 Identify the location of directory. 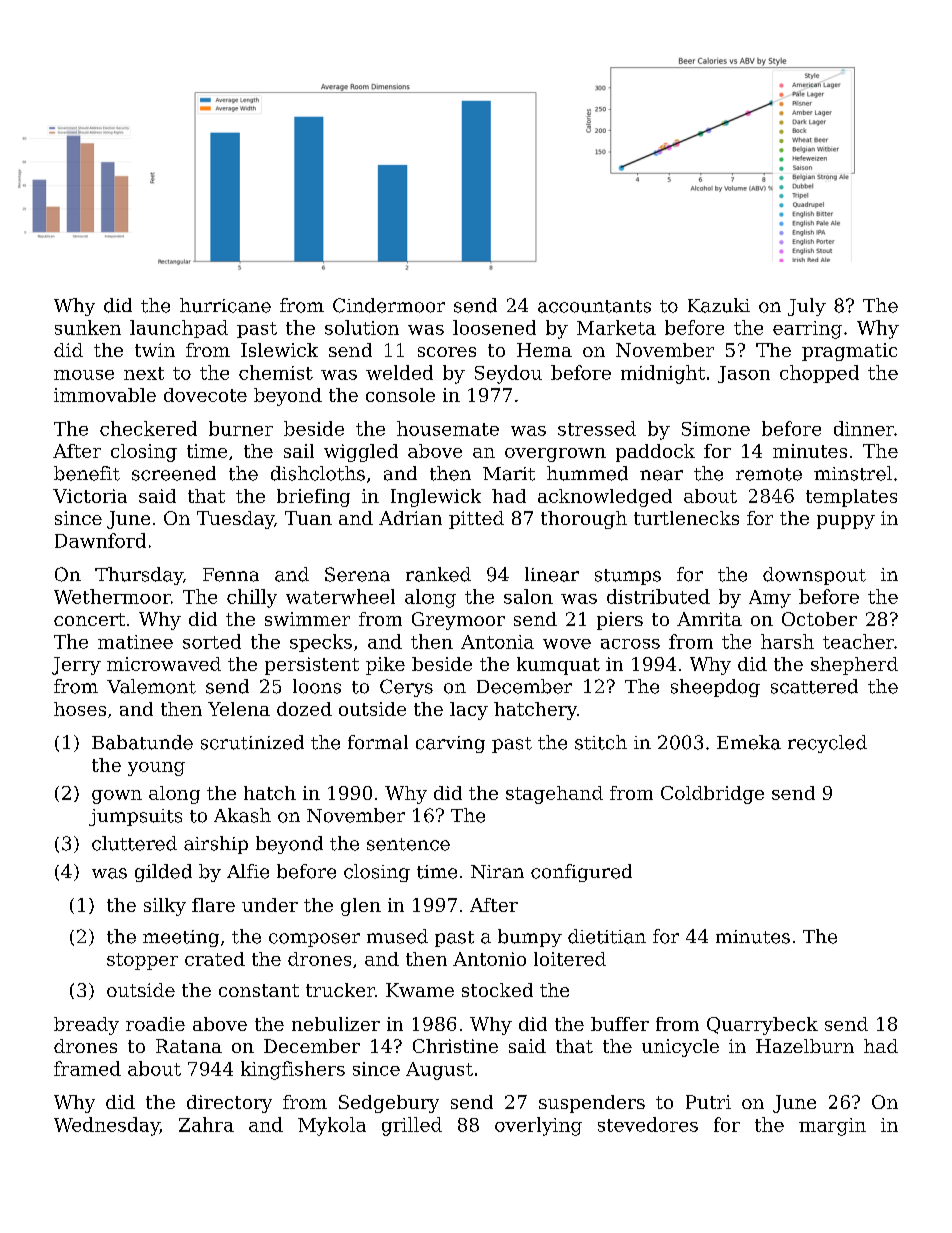
(229, 1104).
